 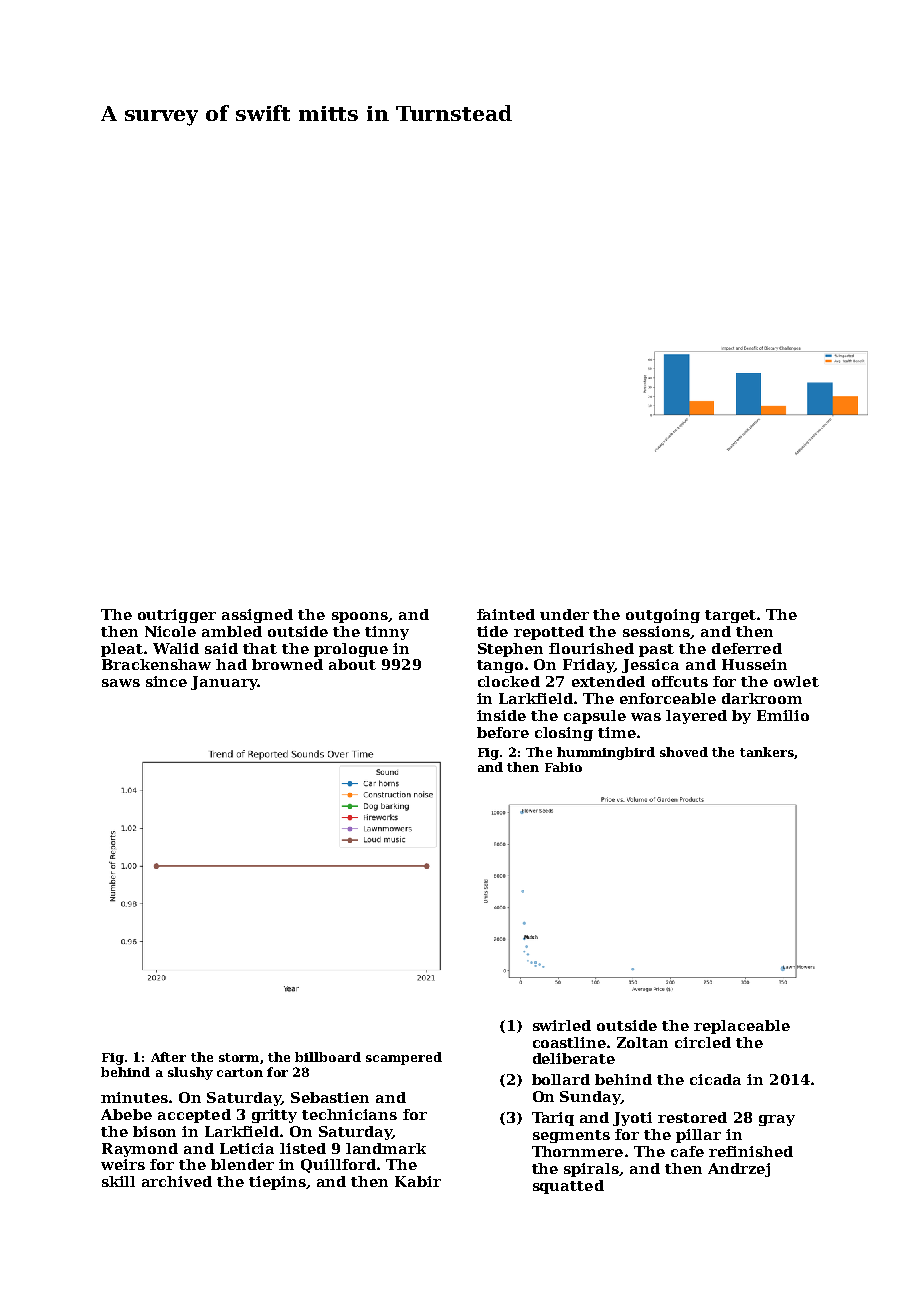 I want to click on since, so click(x=166, y=681).
